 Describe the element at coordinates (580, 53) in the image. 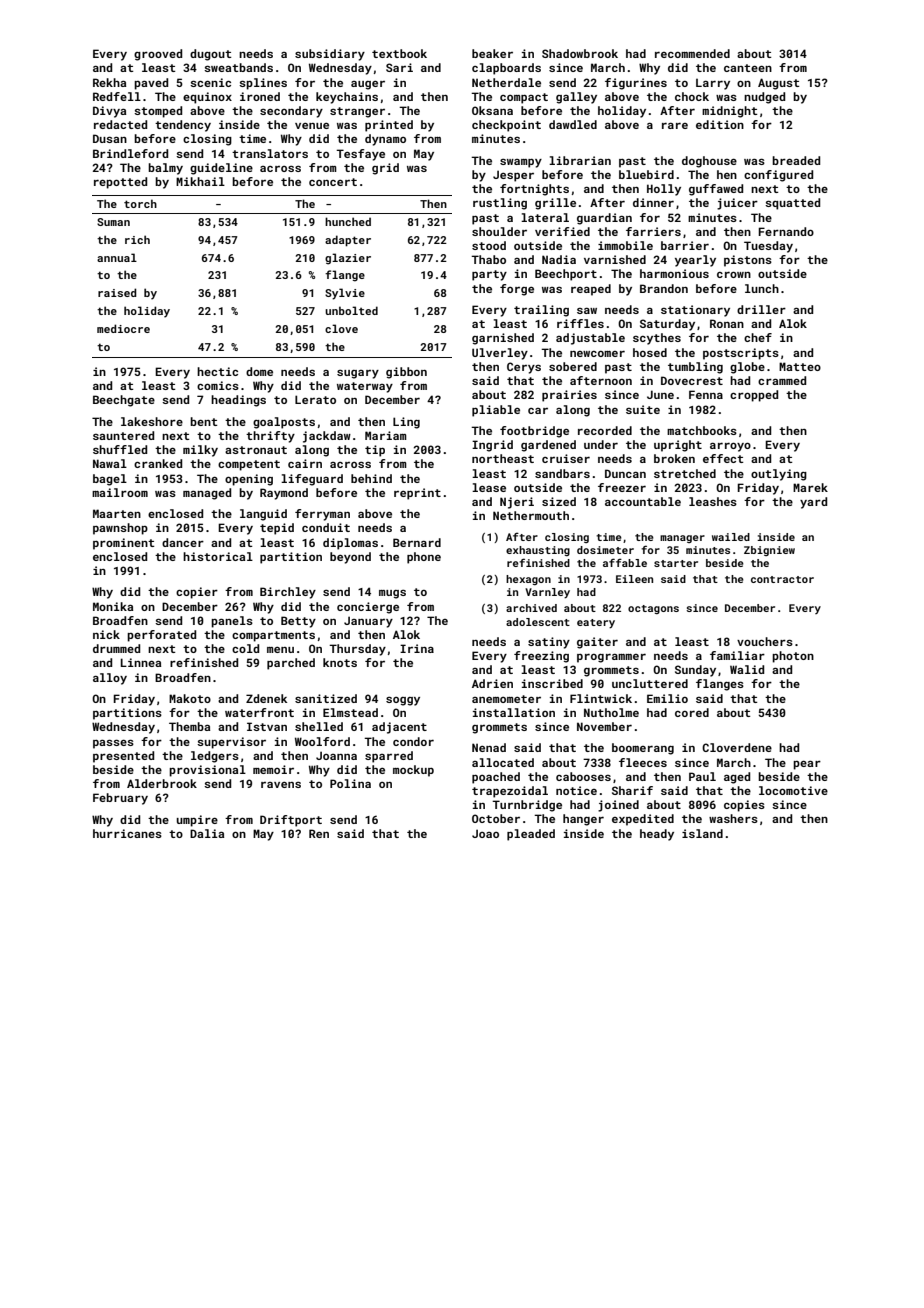

I see `Shadowbrook` at that location.
